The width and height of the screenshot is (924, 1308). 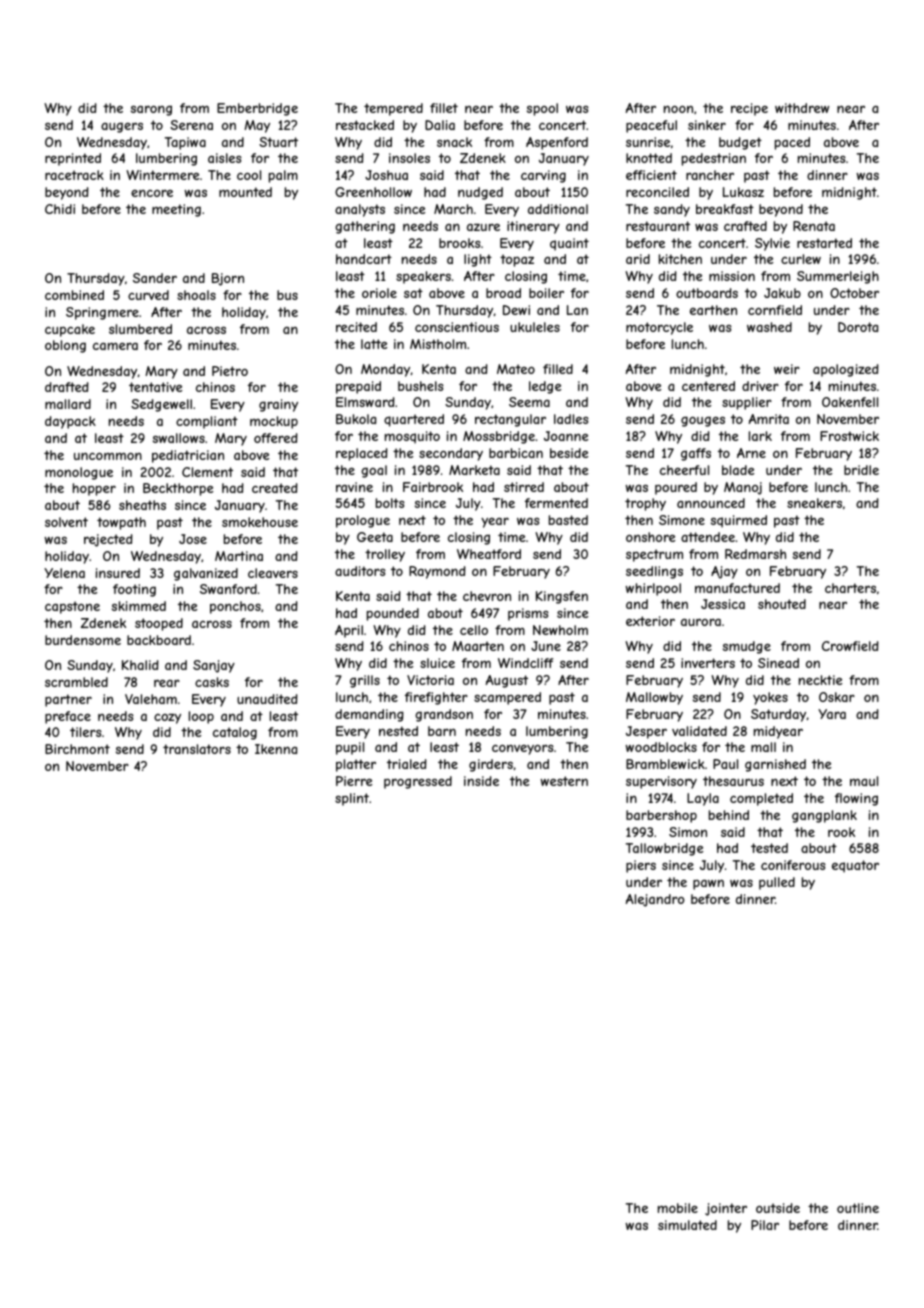 I want to click on basted, so click(x=568, y=520).
